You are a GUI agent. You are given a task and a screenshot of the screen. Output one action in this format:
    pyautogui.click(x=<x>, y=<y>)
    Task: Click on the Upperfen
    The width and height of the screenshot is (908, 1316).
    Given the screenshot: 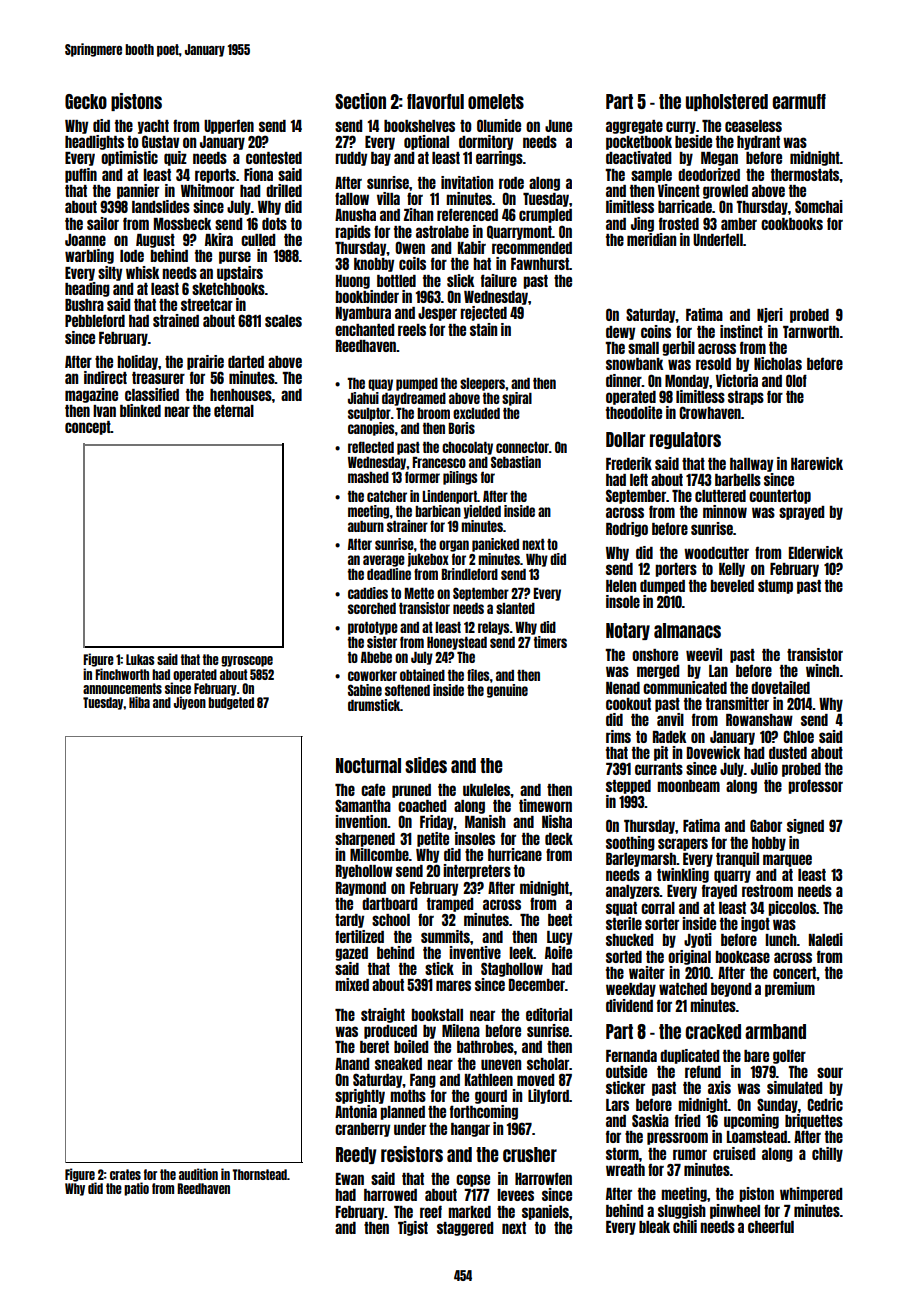 What is the action you would take?
    pyautogui.click(x=229, y=126)
